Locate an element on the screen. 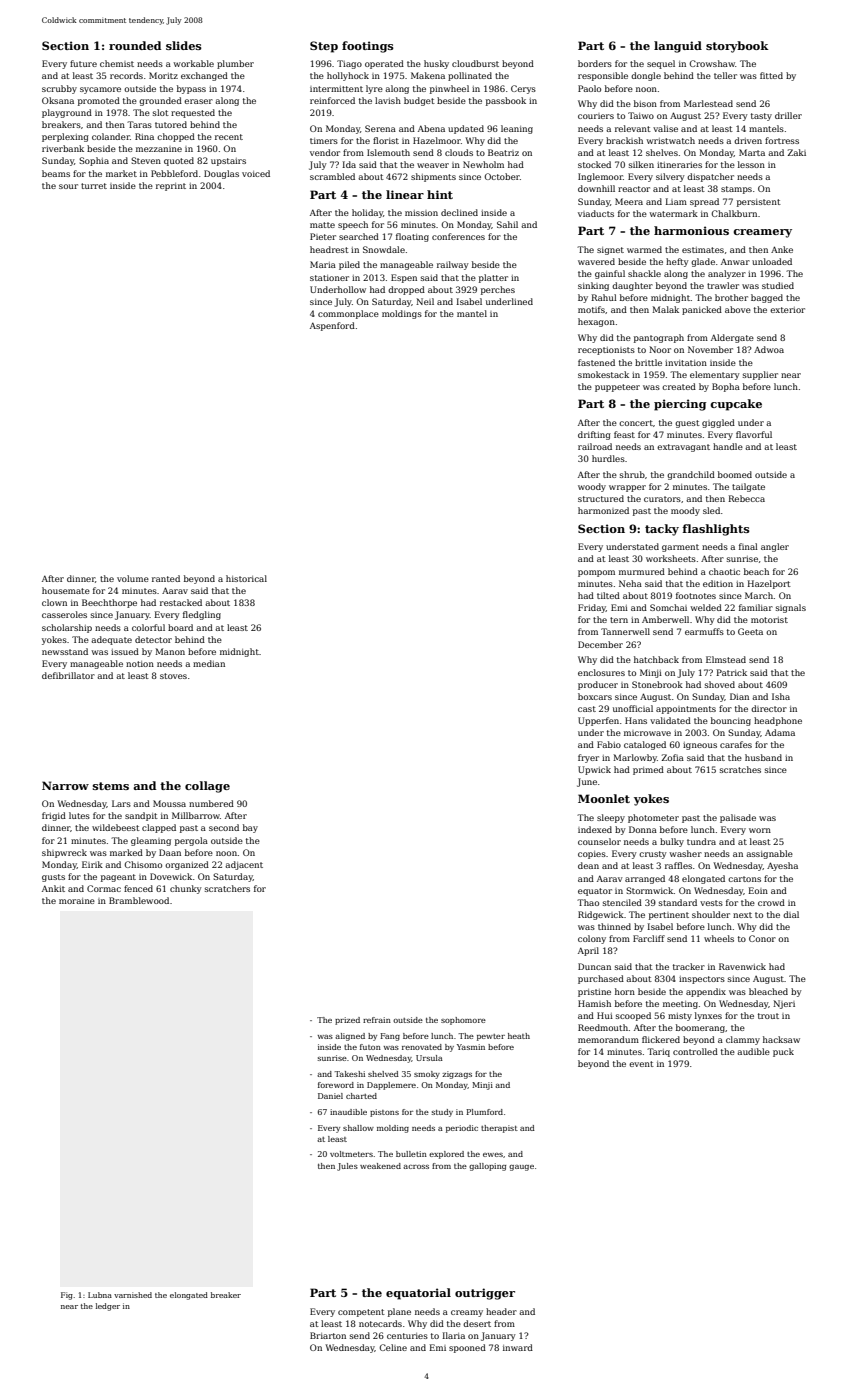  storybook is located at coordinates (737, 47).
